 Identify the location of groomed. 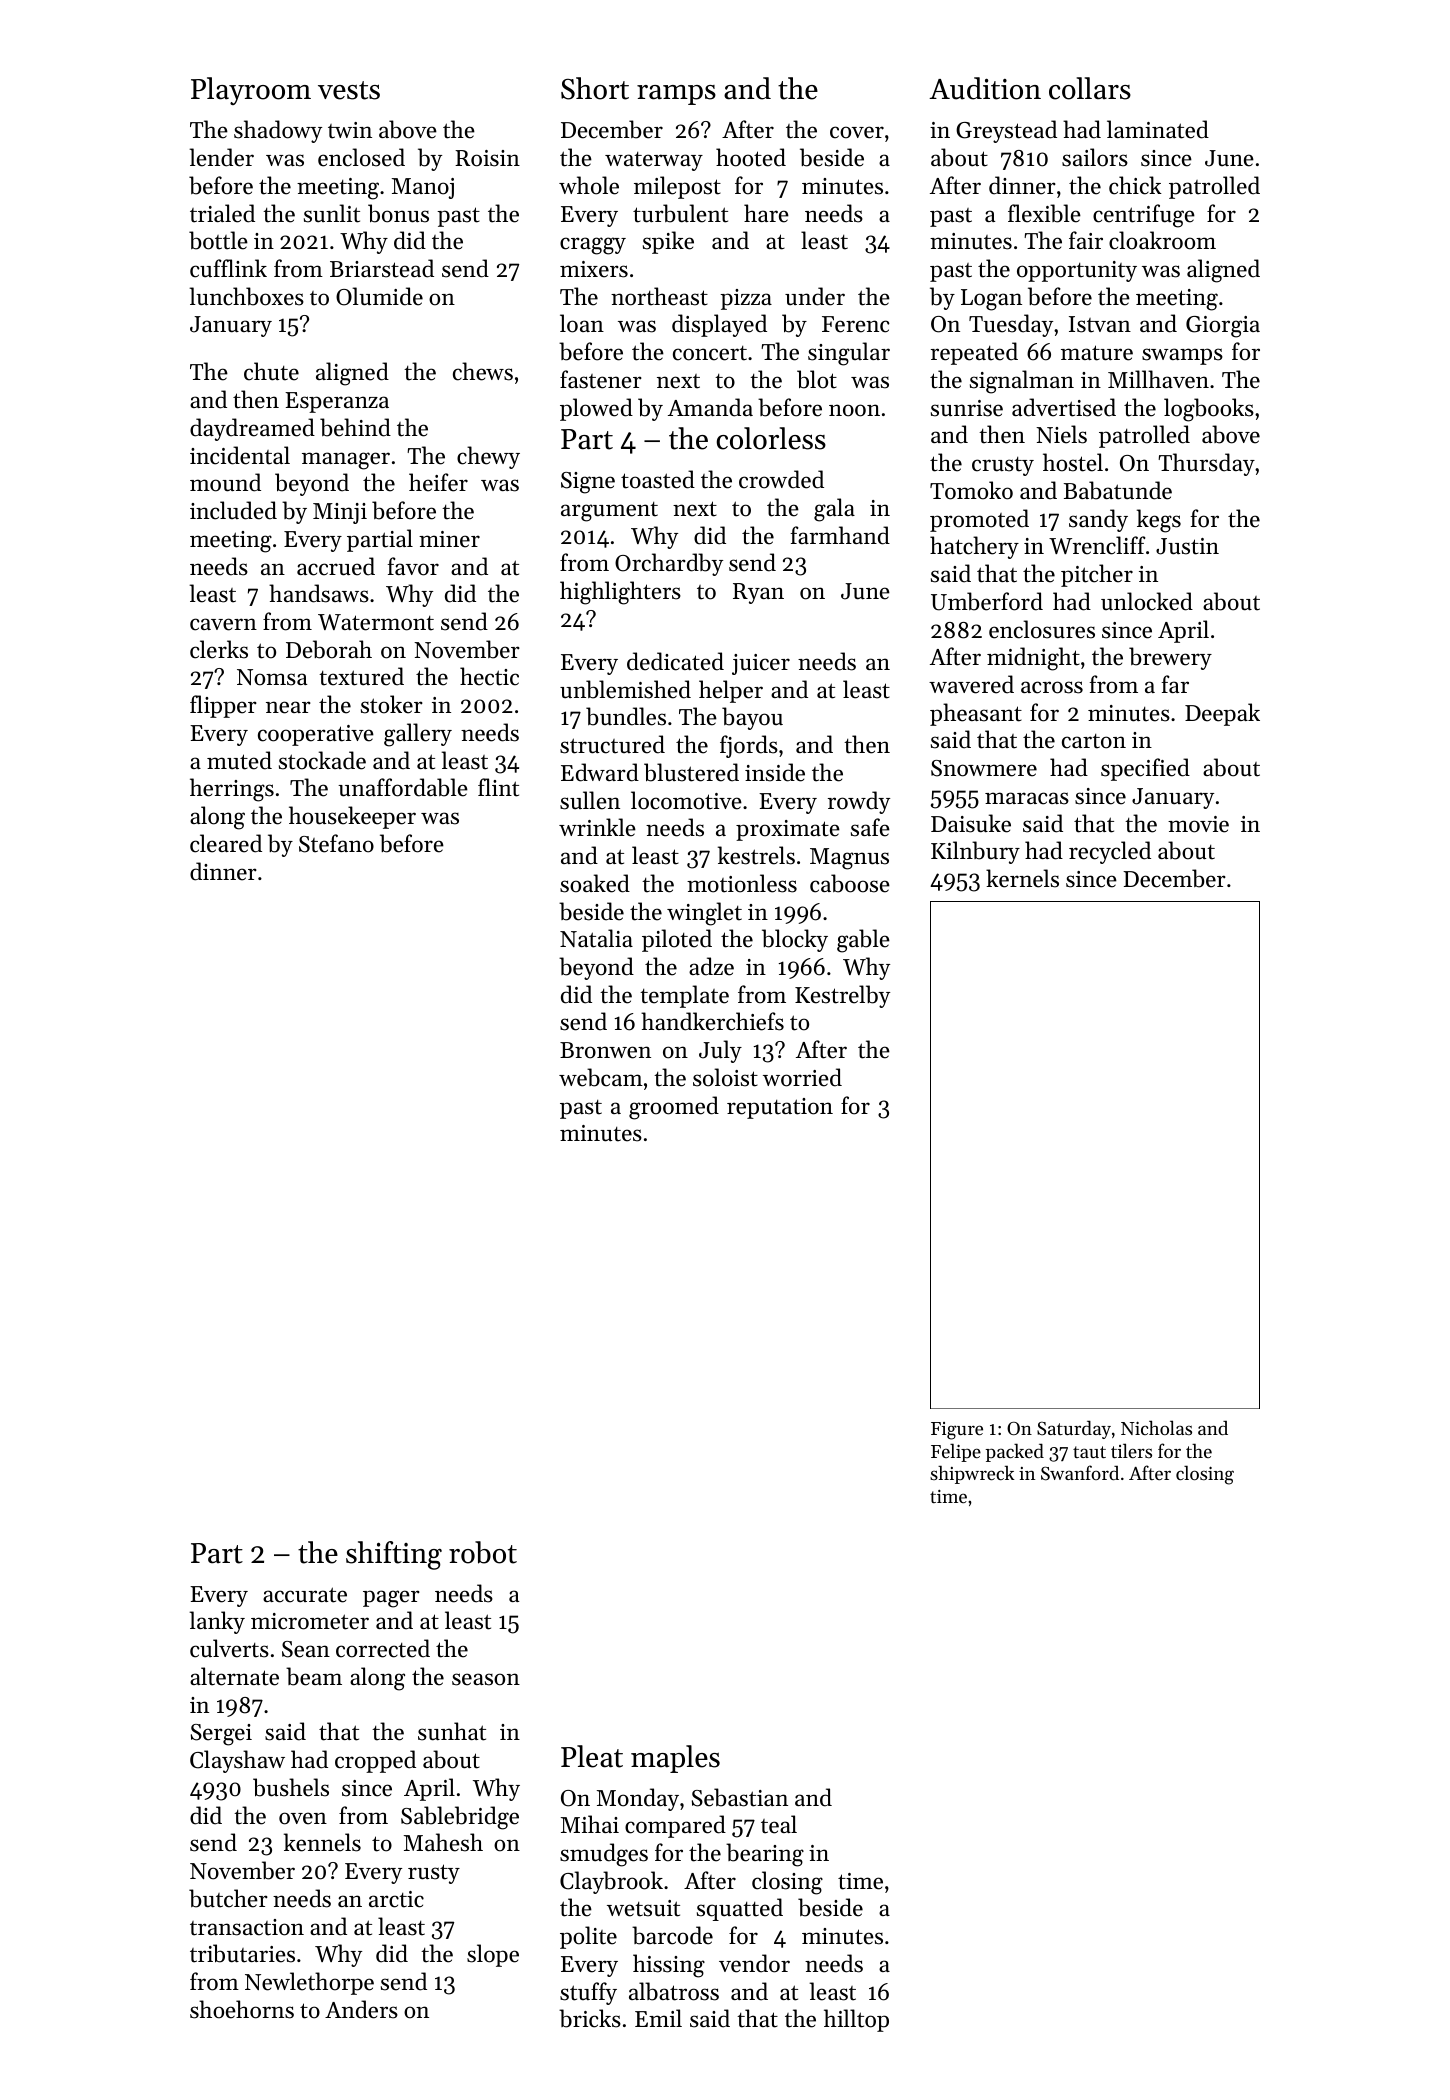
(674, 1108).
